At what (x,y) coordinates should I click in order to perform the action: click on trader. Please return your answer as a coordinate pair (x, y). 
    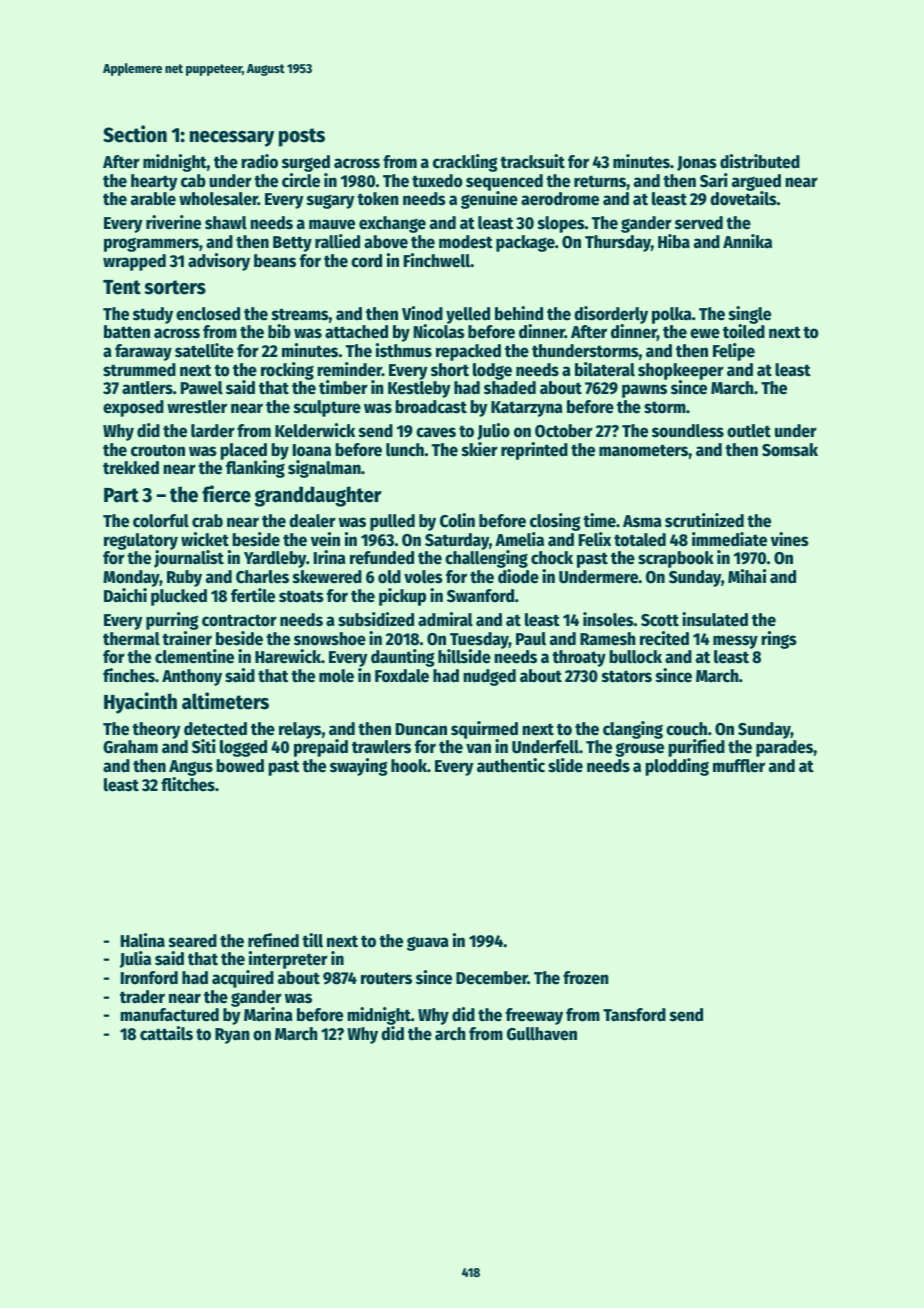
    Looking at the image, I should click on (142, 997).
